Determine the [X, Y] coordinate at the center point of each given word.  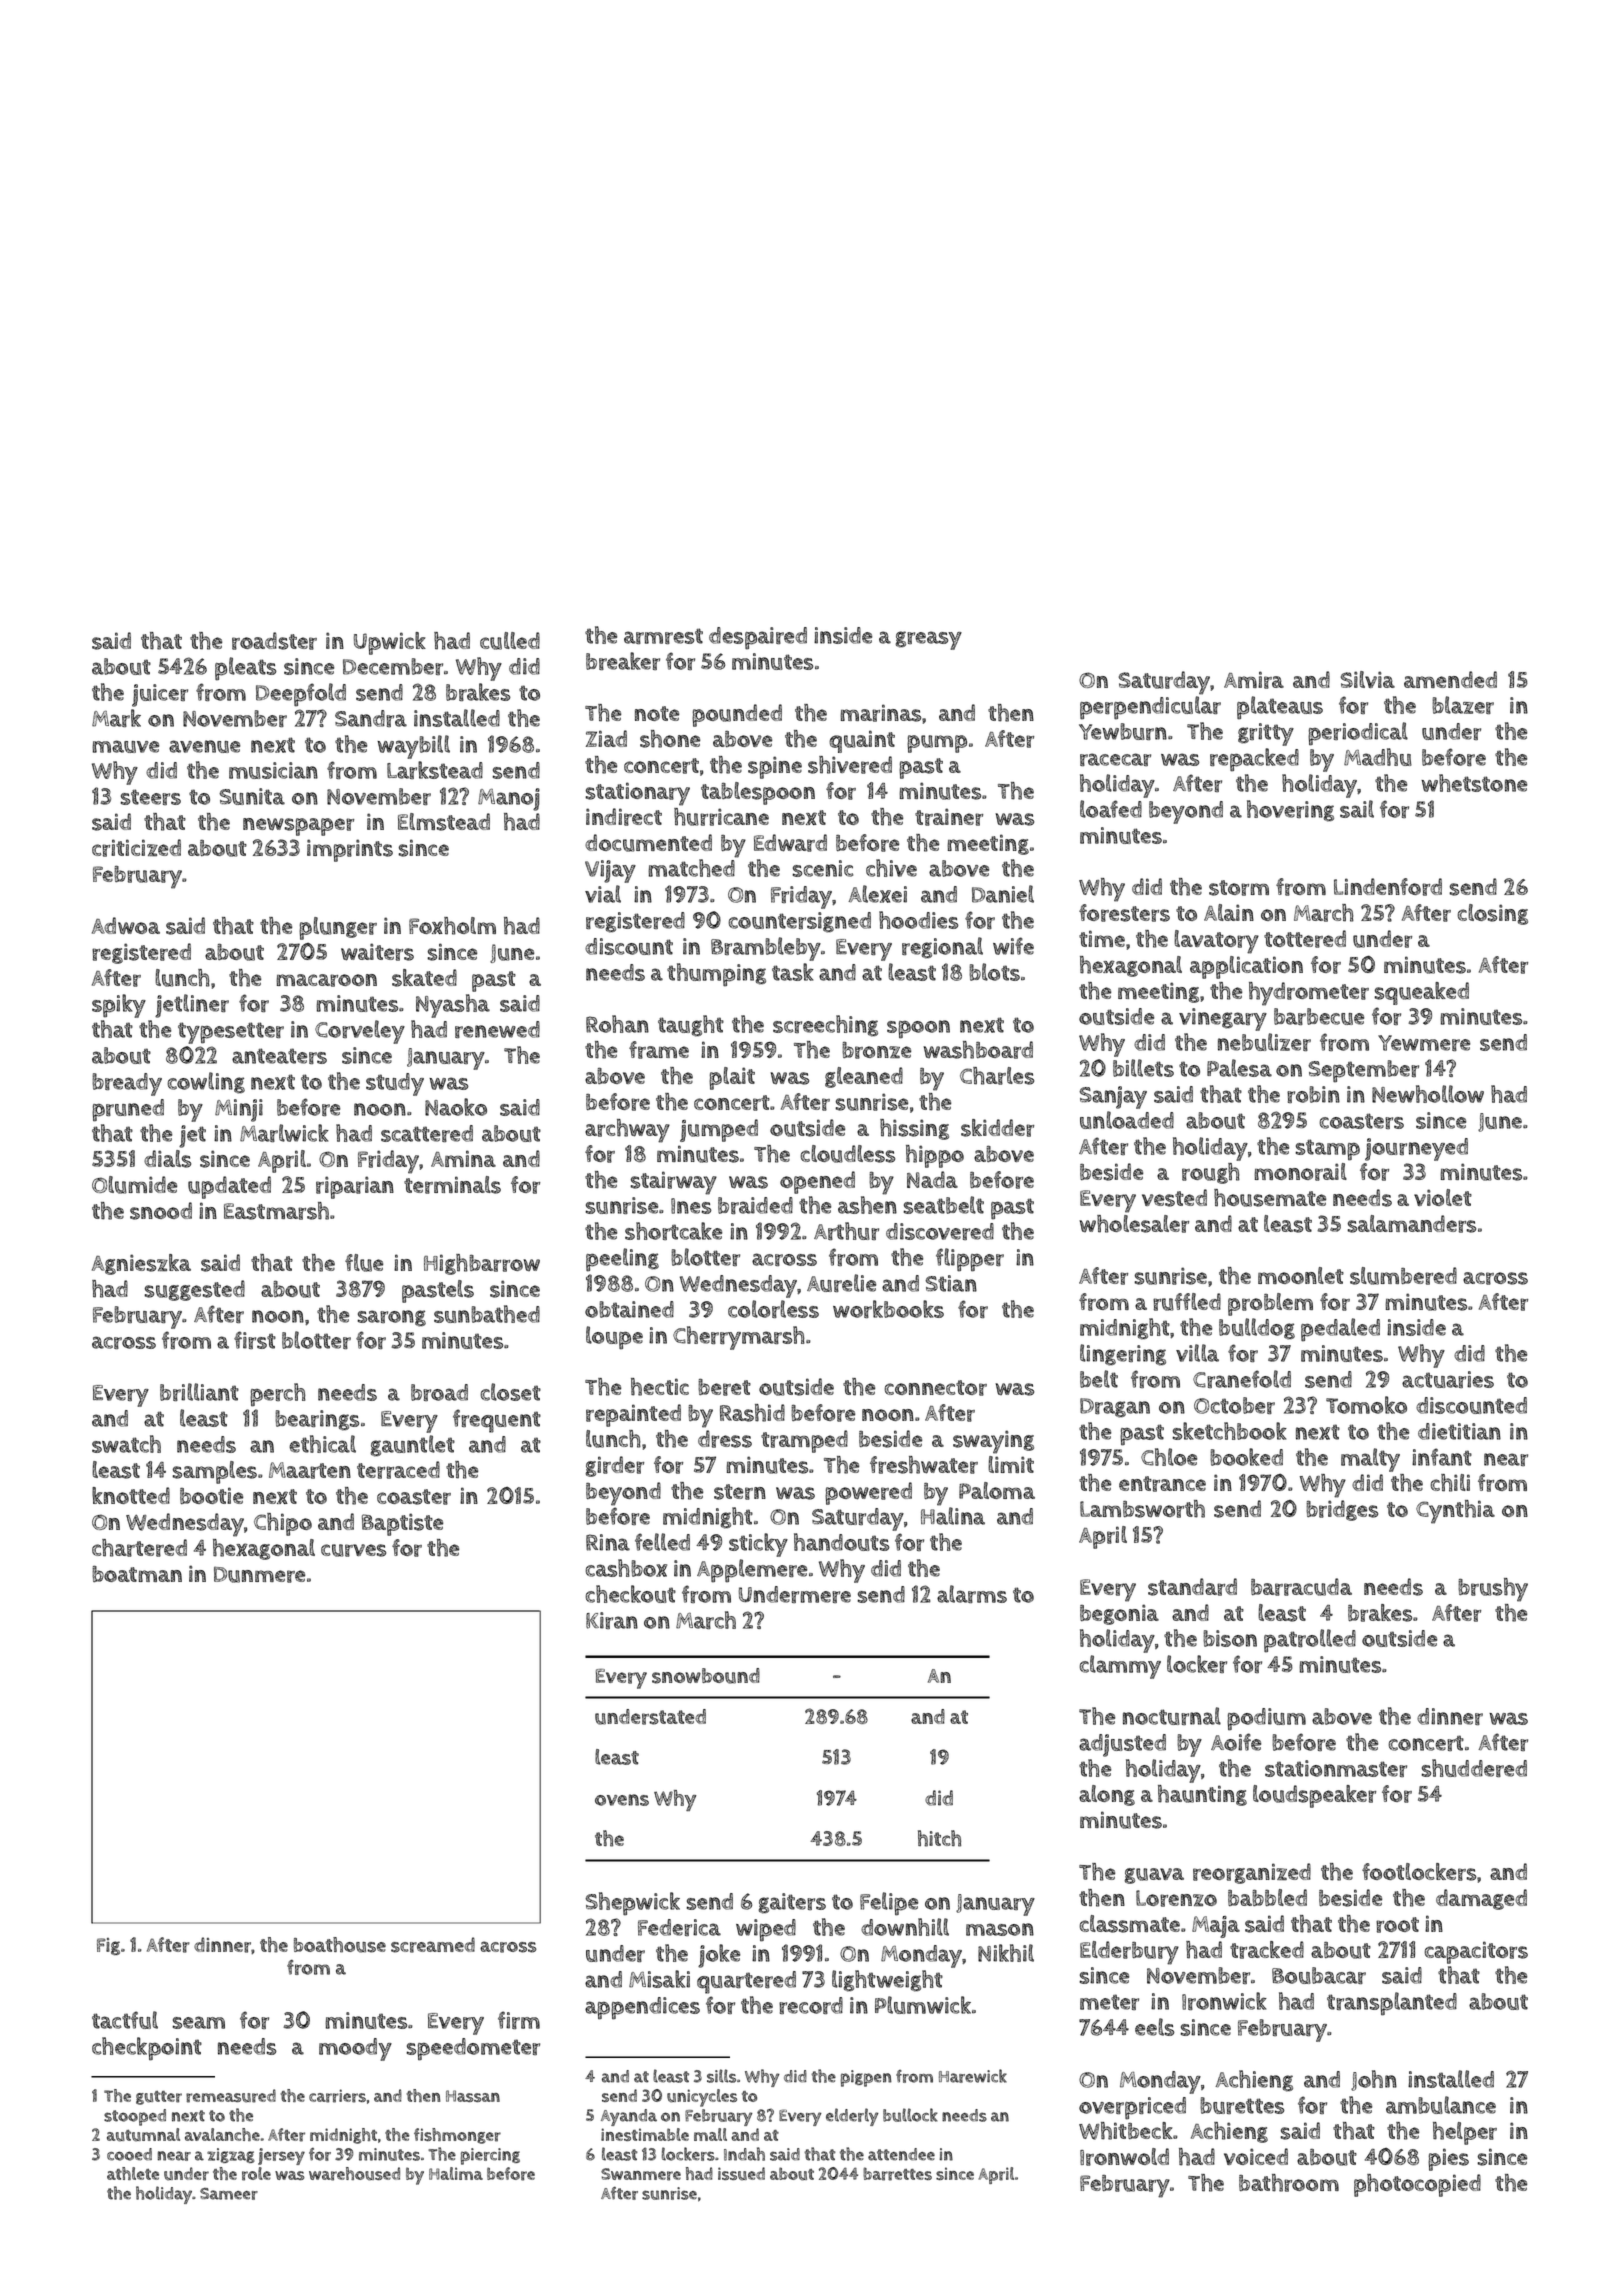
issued [741, 2174]
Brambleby [766, 949]
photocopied [1417, 2185]
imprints [350, 850]
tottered [1305, 939]
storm [1239, 888]
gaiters [792, 1903]
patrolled [1310, 1641]
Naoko [456, 1107]
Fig [108, 1946]
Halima [456, 2173]
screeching [825, 1026]
